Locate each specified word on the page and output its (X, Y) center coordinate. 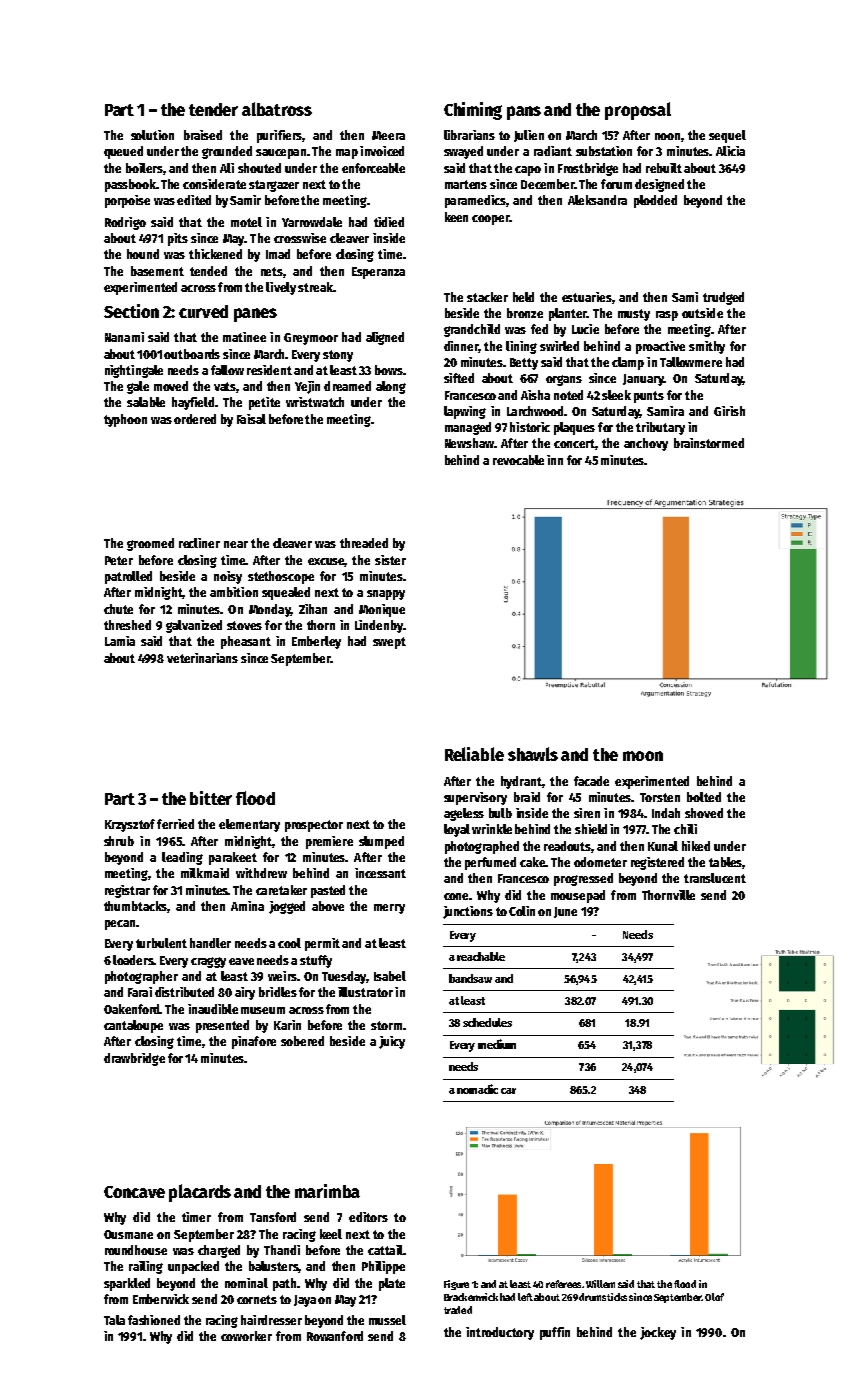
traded (458, 1310)
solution (152, 135)
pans (524, 113)
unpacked (193, 1267)
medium (497, 1044)
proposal (638, 111)
